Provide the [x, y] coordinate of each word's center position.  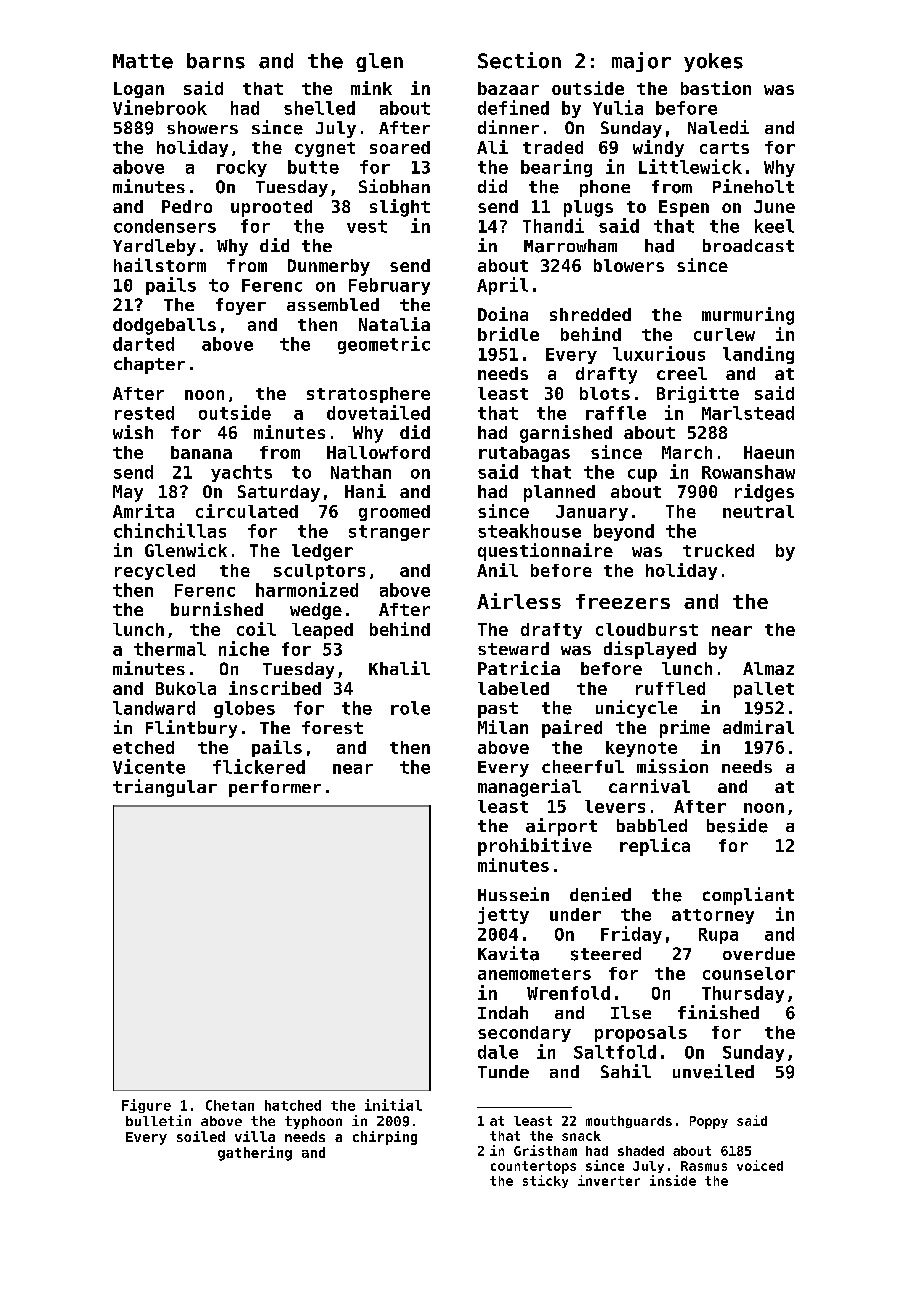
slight [400, 208]
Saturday [279, 493]
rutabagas [524, 454]
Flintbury [191, 729]
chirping [385, 1138]
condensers [165, 226]
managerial [529, 788]
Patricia [519, 668]
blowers [629, 265]
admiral [758, 727]
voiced [760, 1165]
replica [655, 847]
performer [275, 788]
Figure [146, 1106]
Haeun [769, 452]
